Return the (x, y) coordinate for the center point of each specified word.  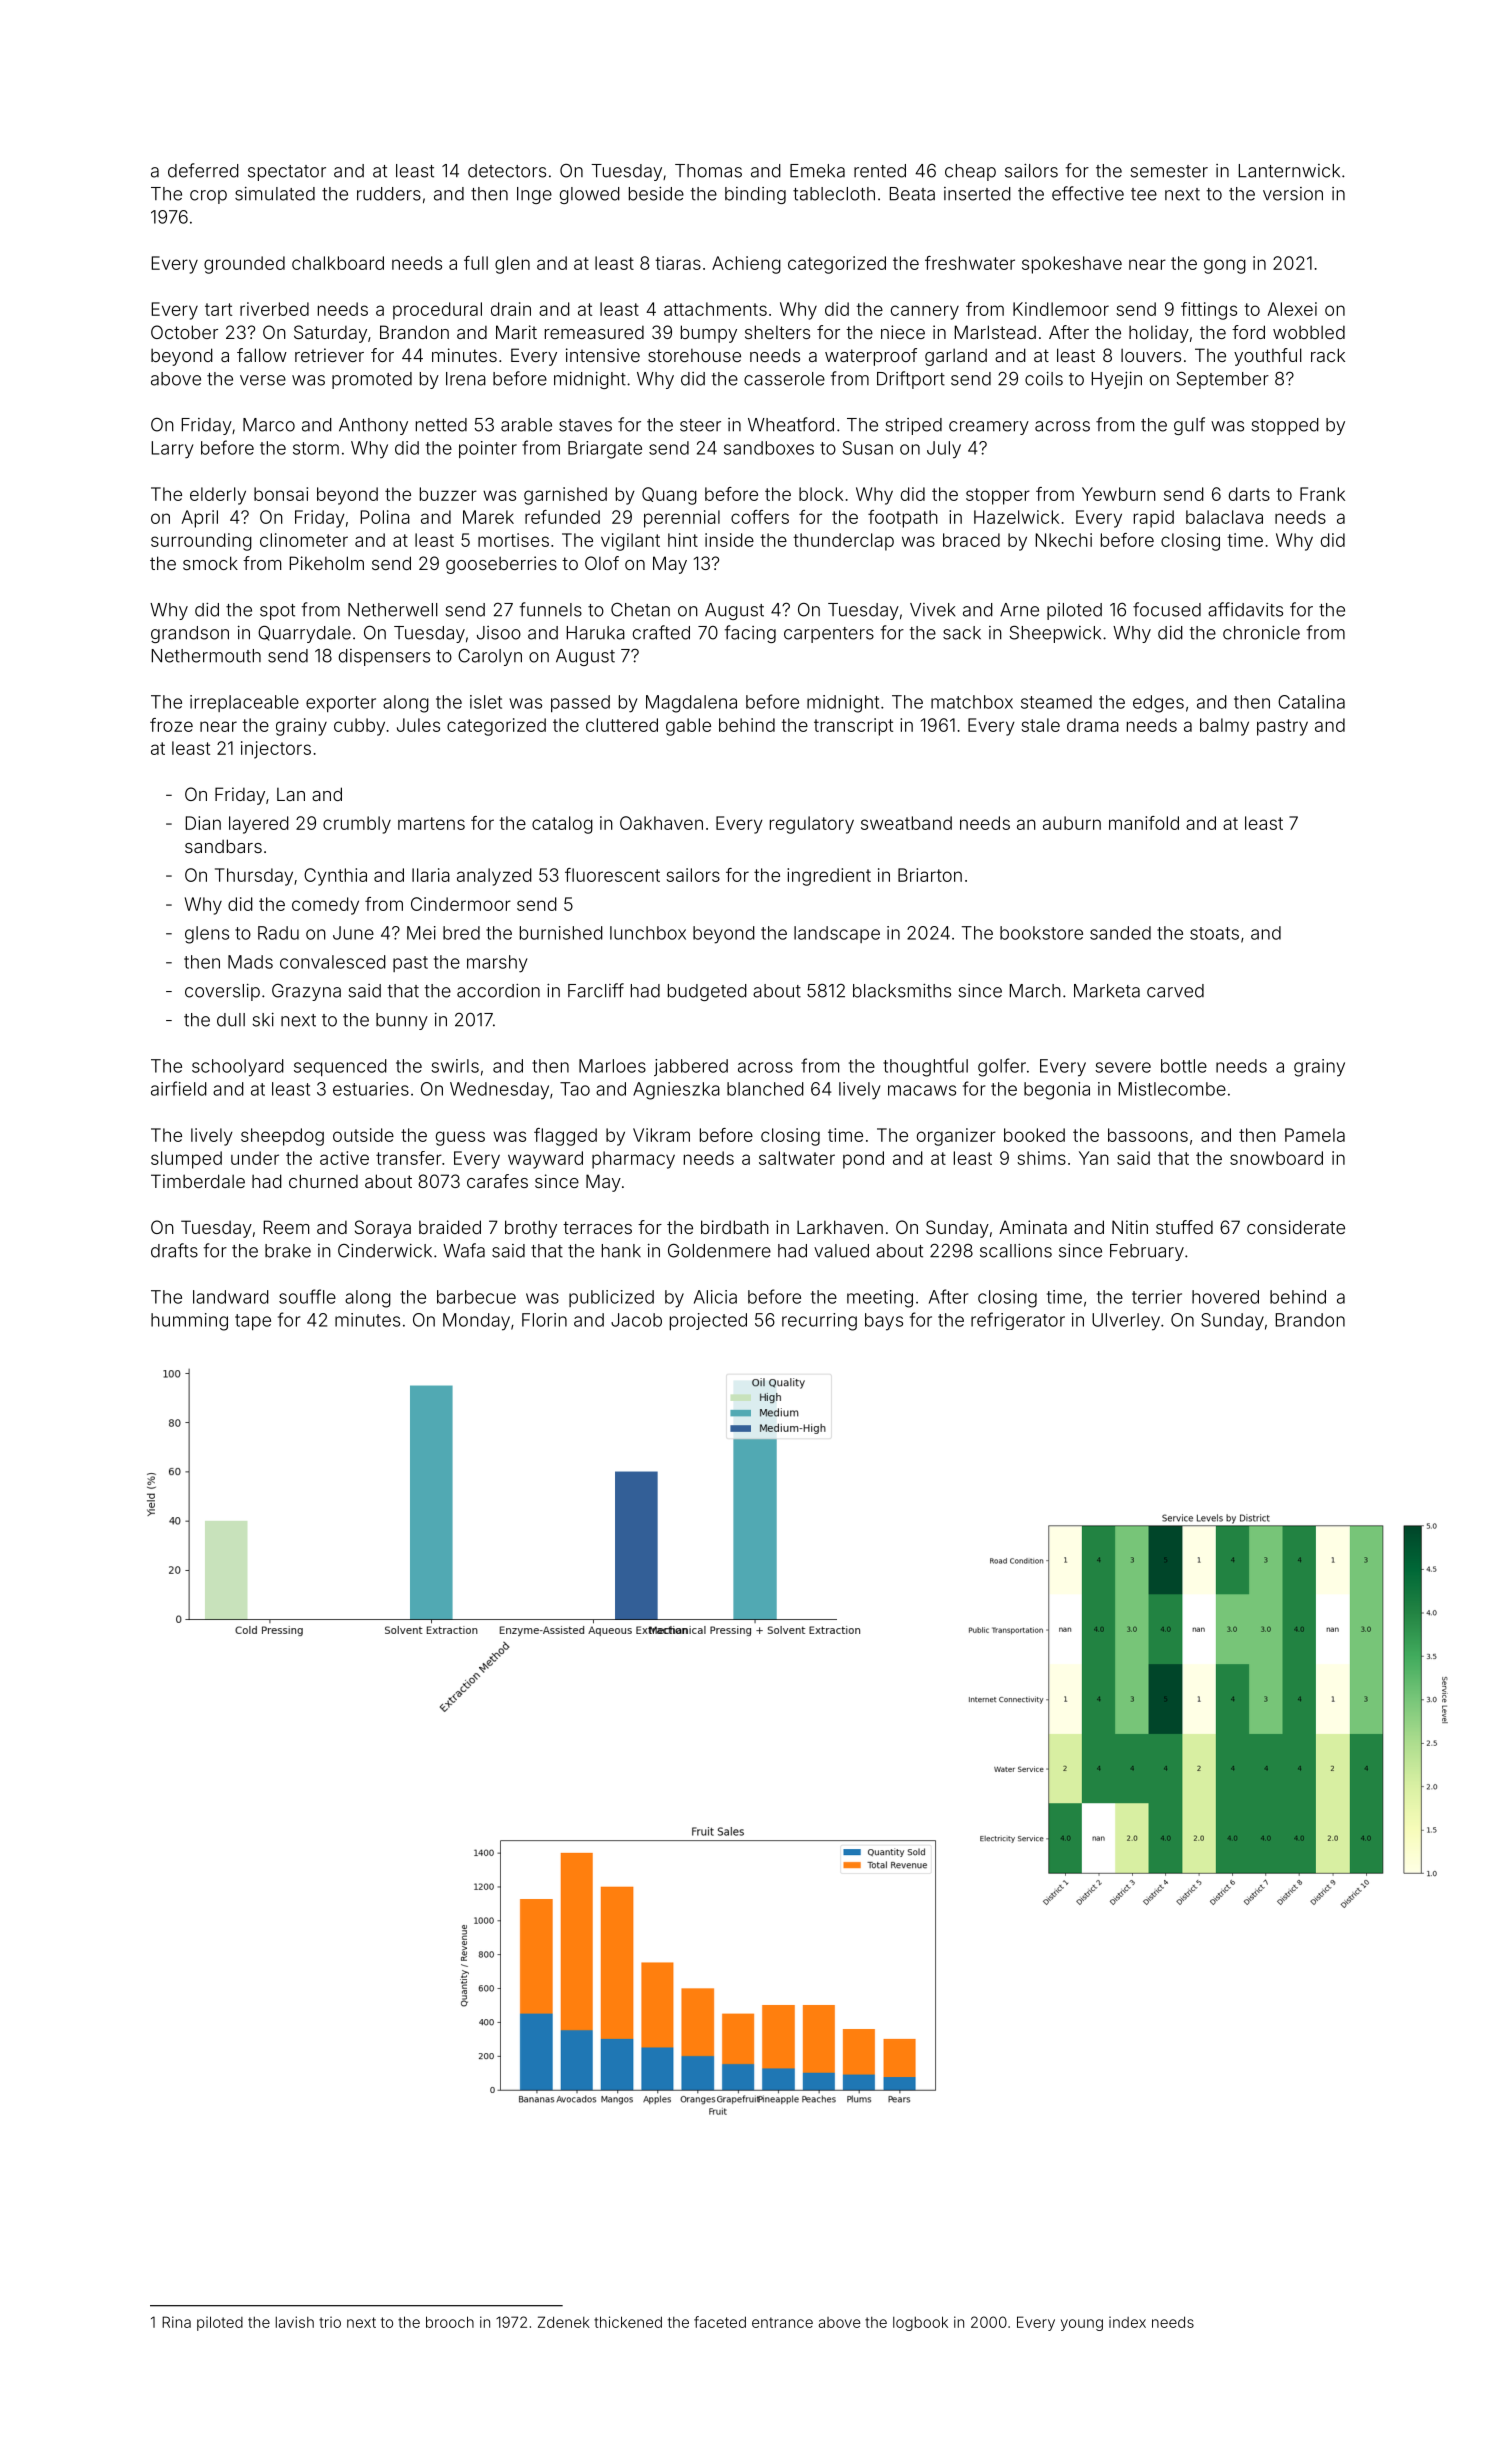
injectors (276, 750)
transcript (853, 727)
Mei (421, 933)
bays (884, 1322)
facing (750, 634)
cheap (970, 172)
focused (1167, 609)
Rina (176, 2322)
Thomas (708, 171)
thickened (628, 2322)
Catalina (1311, 702)
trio (330, 2322)
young (1082, 2325)
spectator (287, 173)
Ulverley (1126, 1322)
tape (253, 1322)
